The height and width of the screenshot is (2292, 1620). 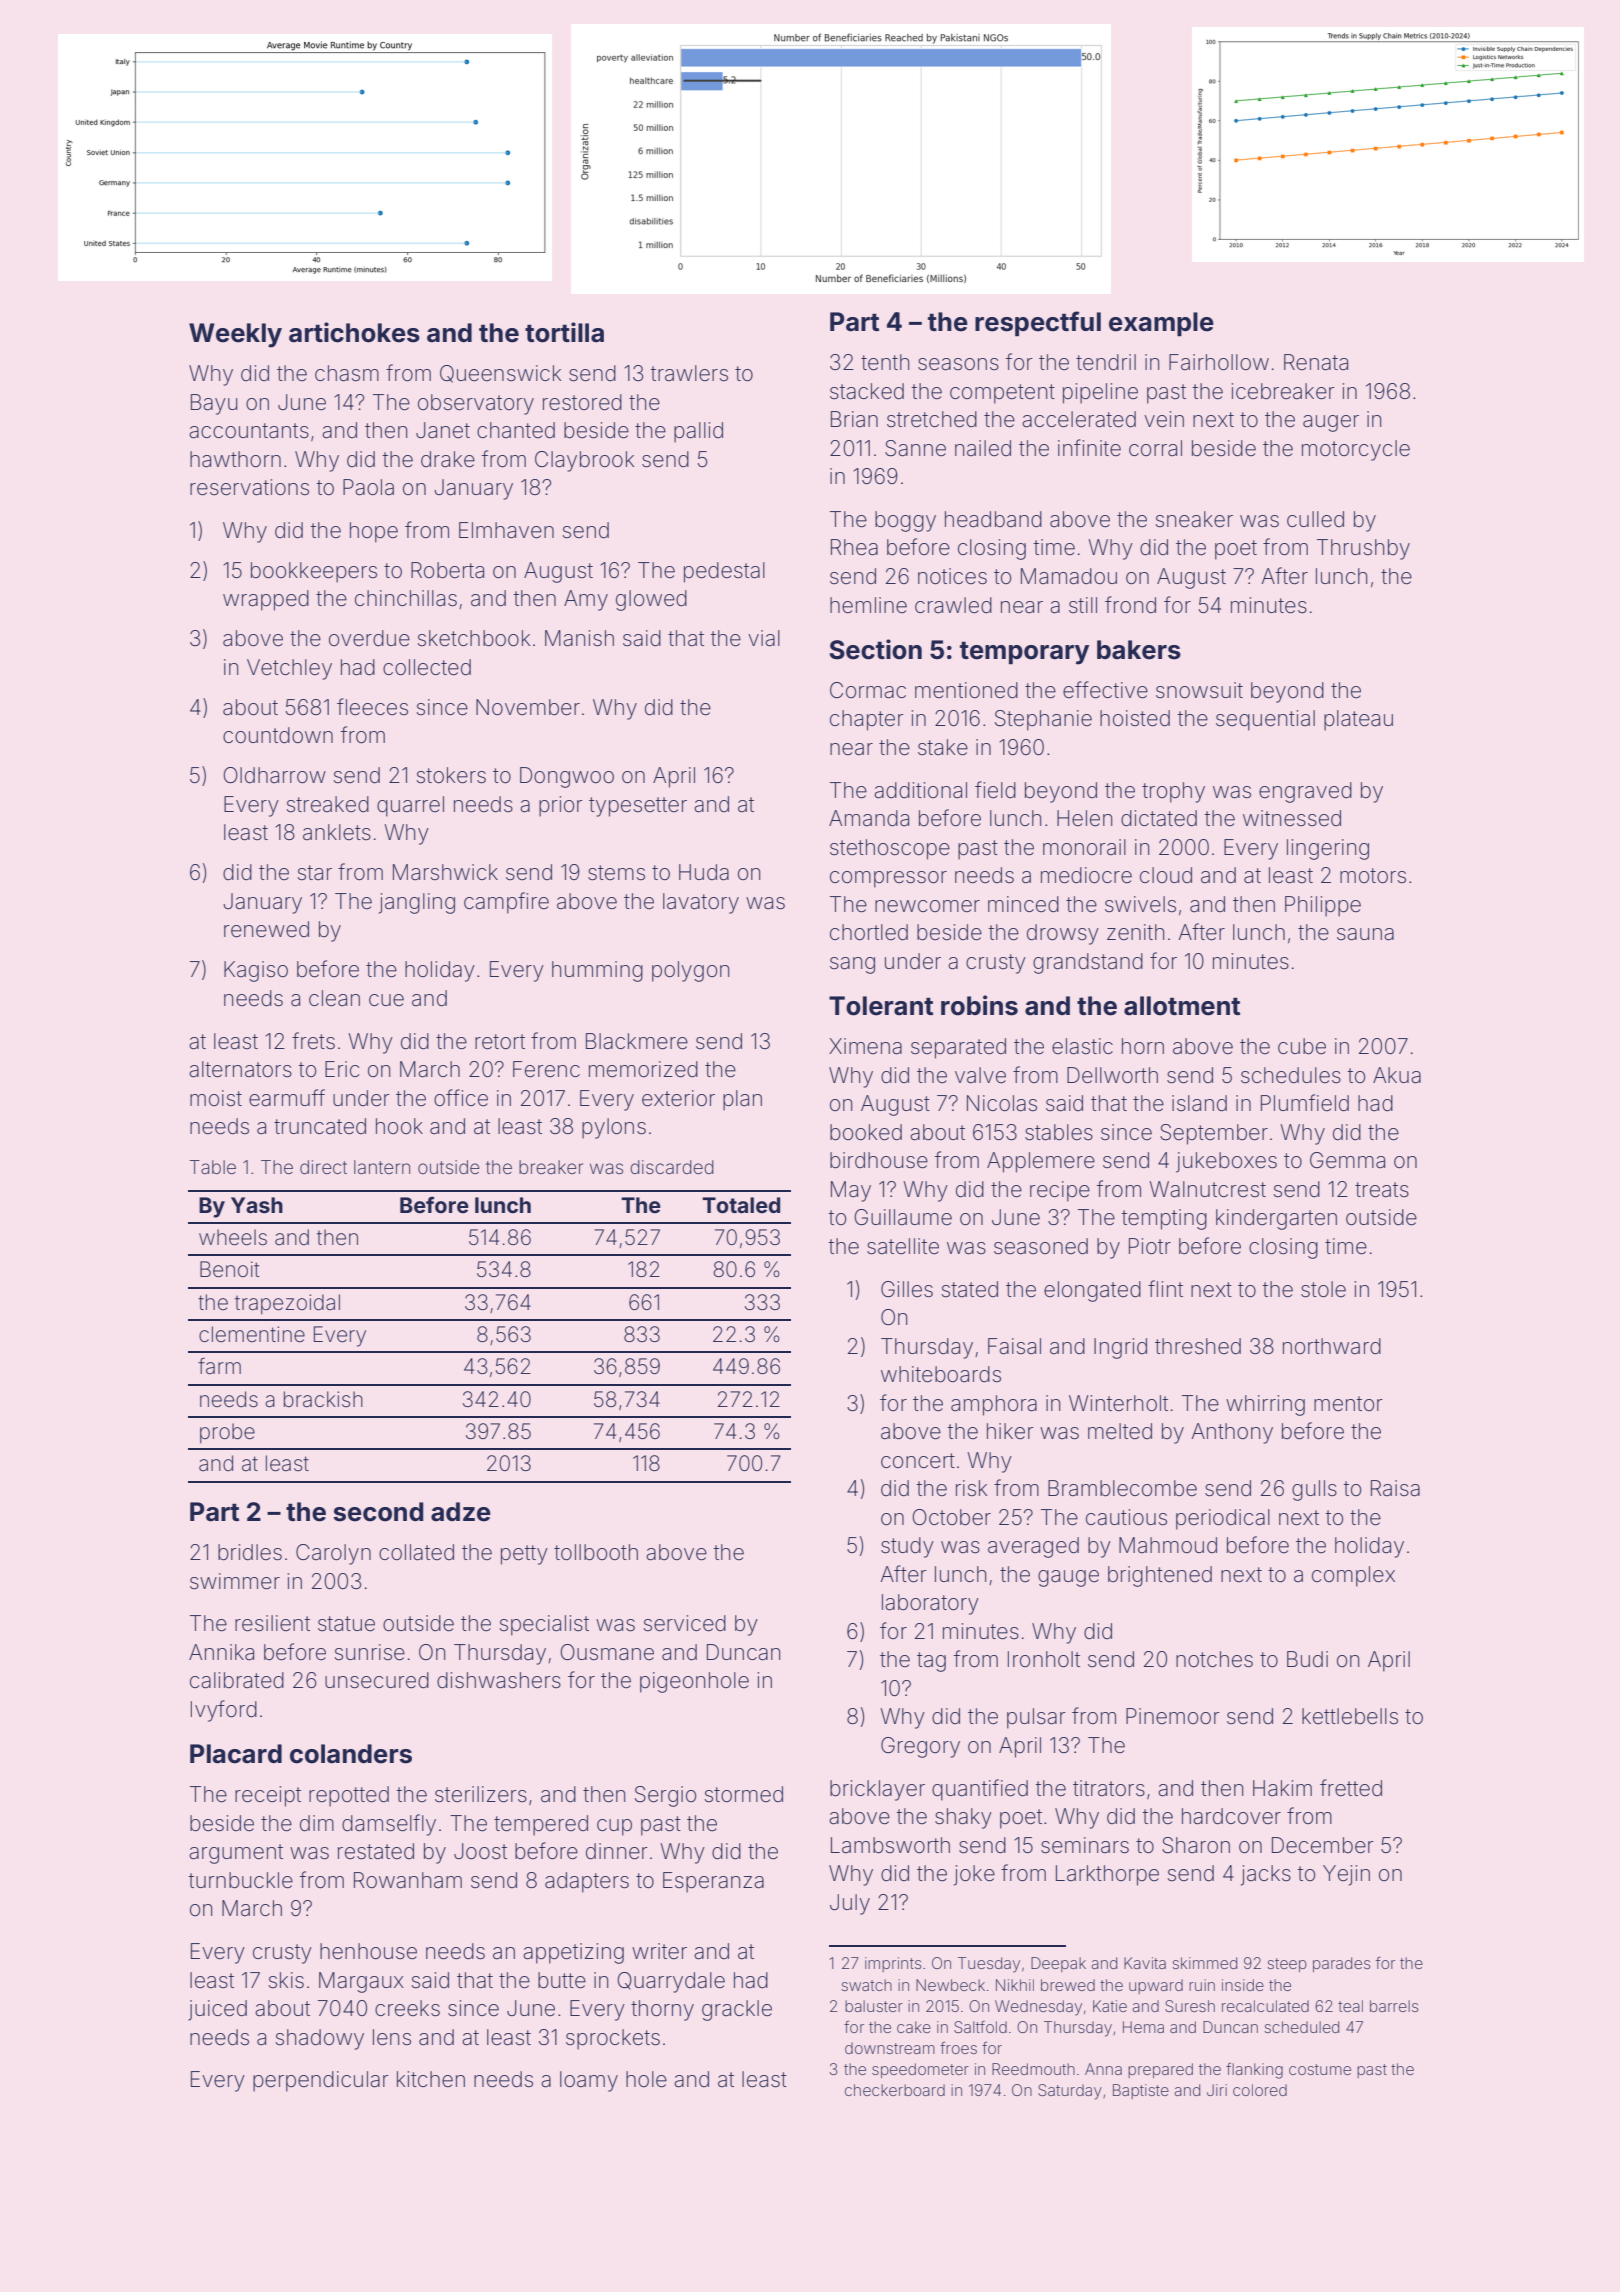 What do you see at coordinates (347, 373) in the screenshot?
I see `chasm` at bounding box center [347, 373].
